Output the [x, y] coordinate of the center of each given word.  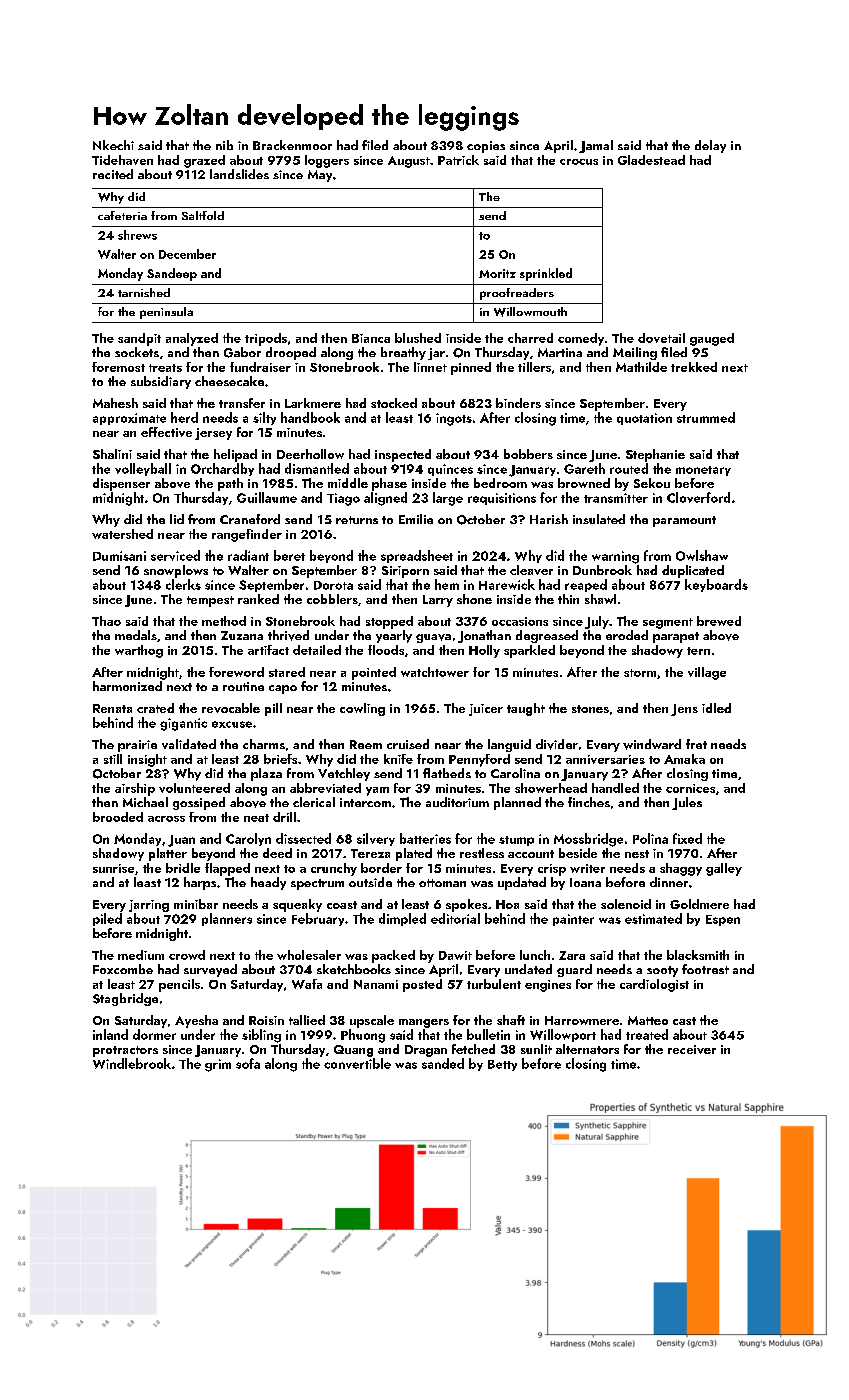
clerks [183, 584]
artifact [268, 650]
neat [256, 818]
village [707, 673]
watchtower [435, 672]
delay [710, 146]
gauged [712, 339]
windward [652, 744]
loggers [327, 161]
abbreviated [325, 788]
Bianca [371, 338]
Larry [438, 601]
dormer [154, 1034]
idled [716, 708]
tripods [266, 339]
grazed [204, 161]
